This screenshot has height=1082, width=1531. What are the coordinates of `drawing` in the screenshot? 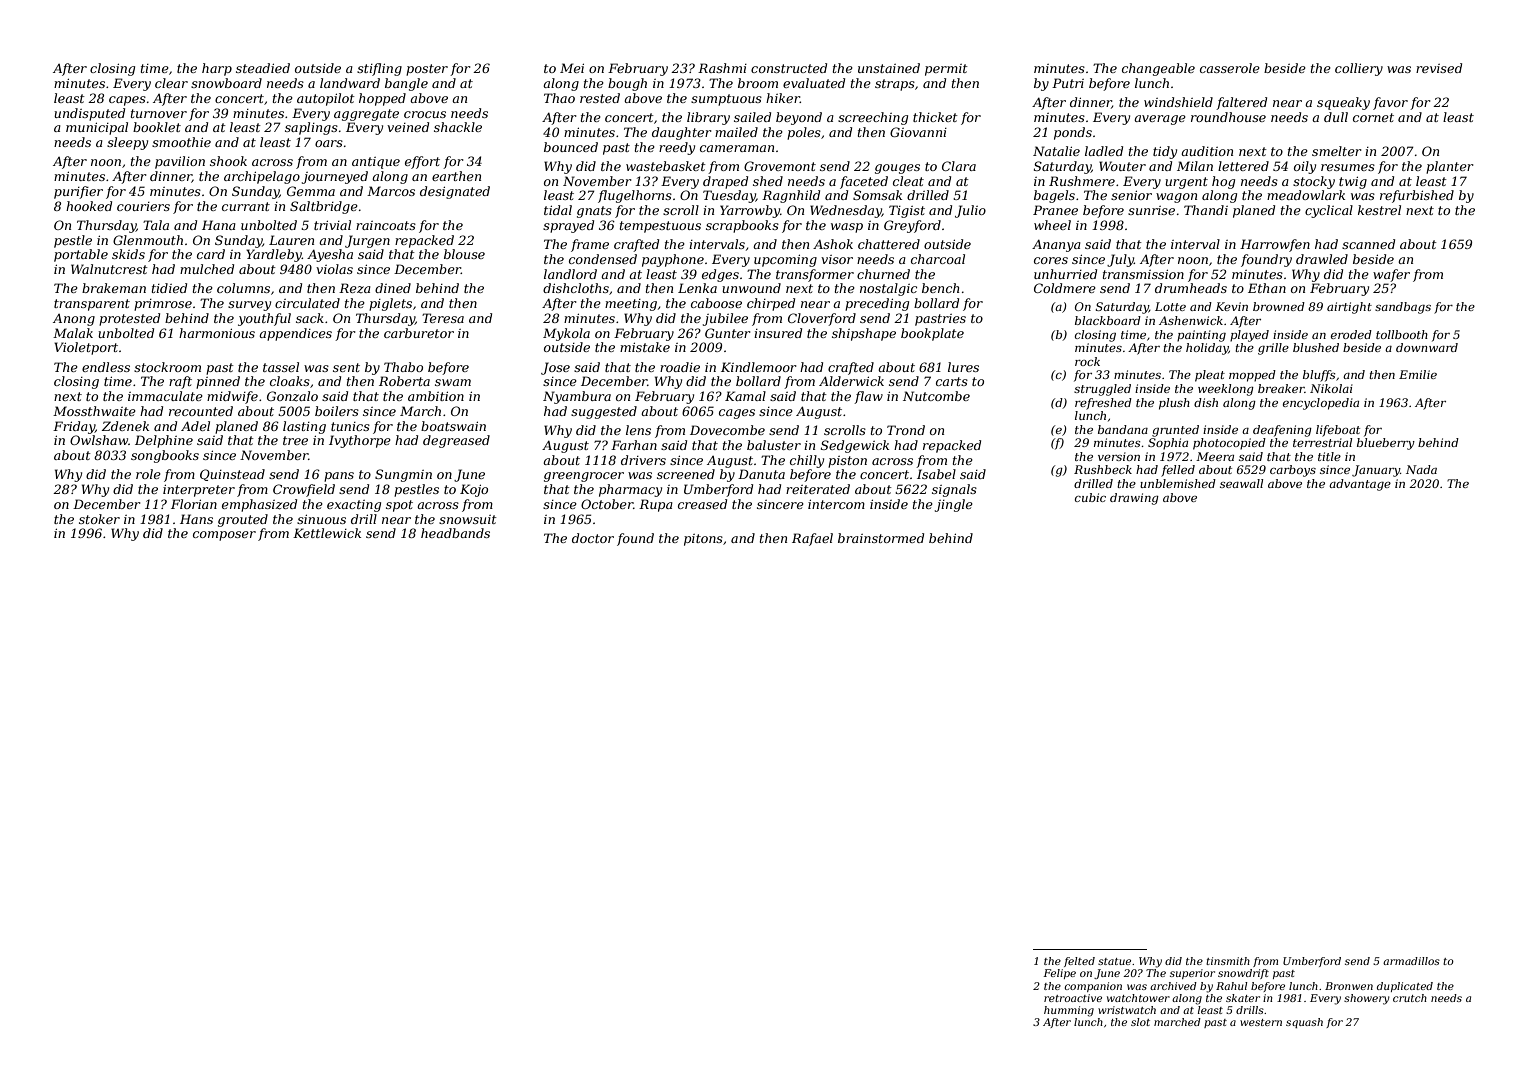 It's located at (1134, 499).
